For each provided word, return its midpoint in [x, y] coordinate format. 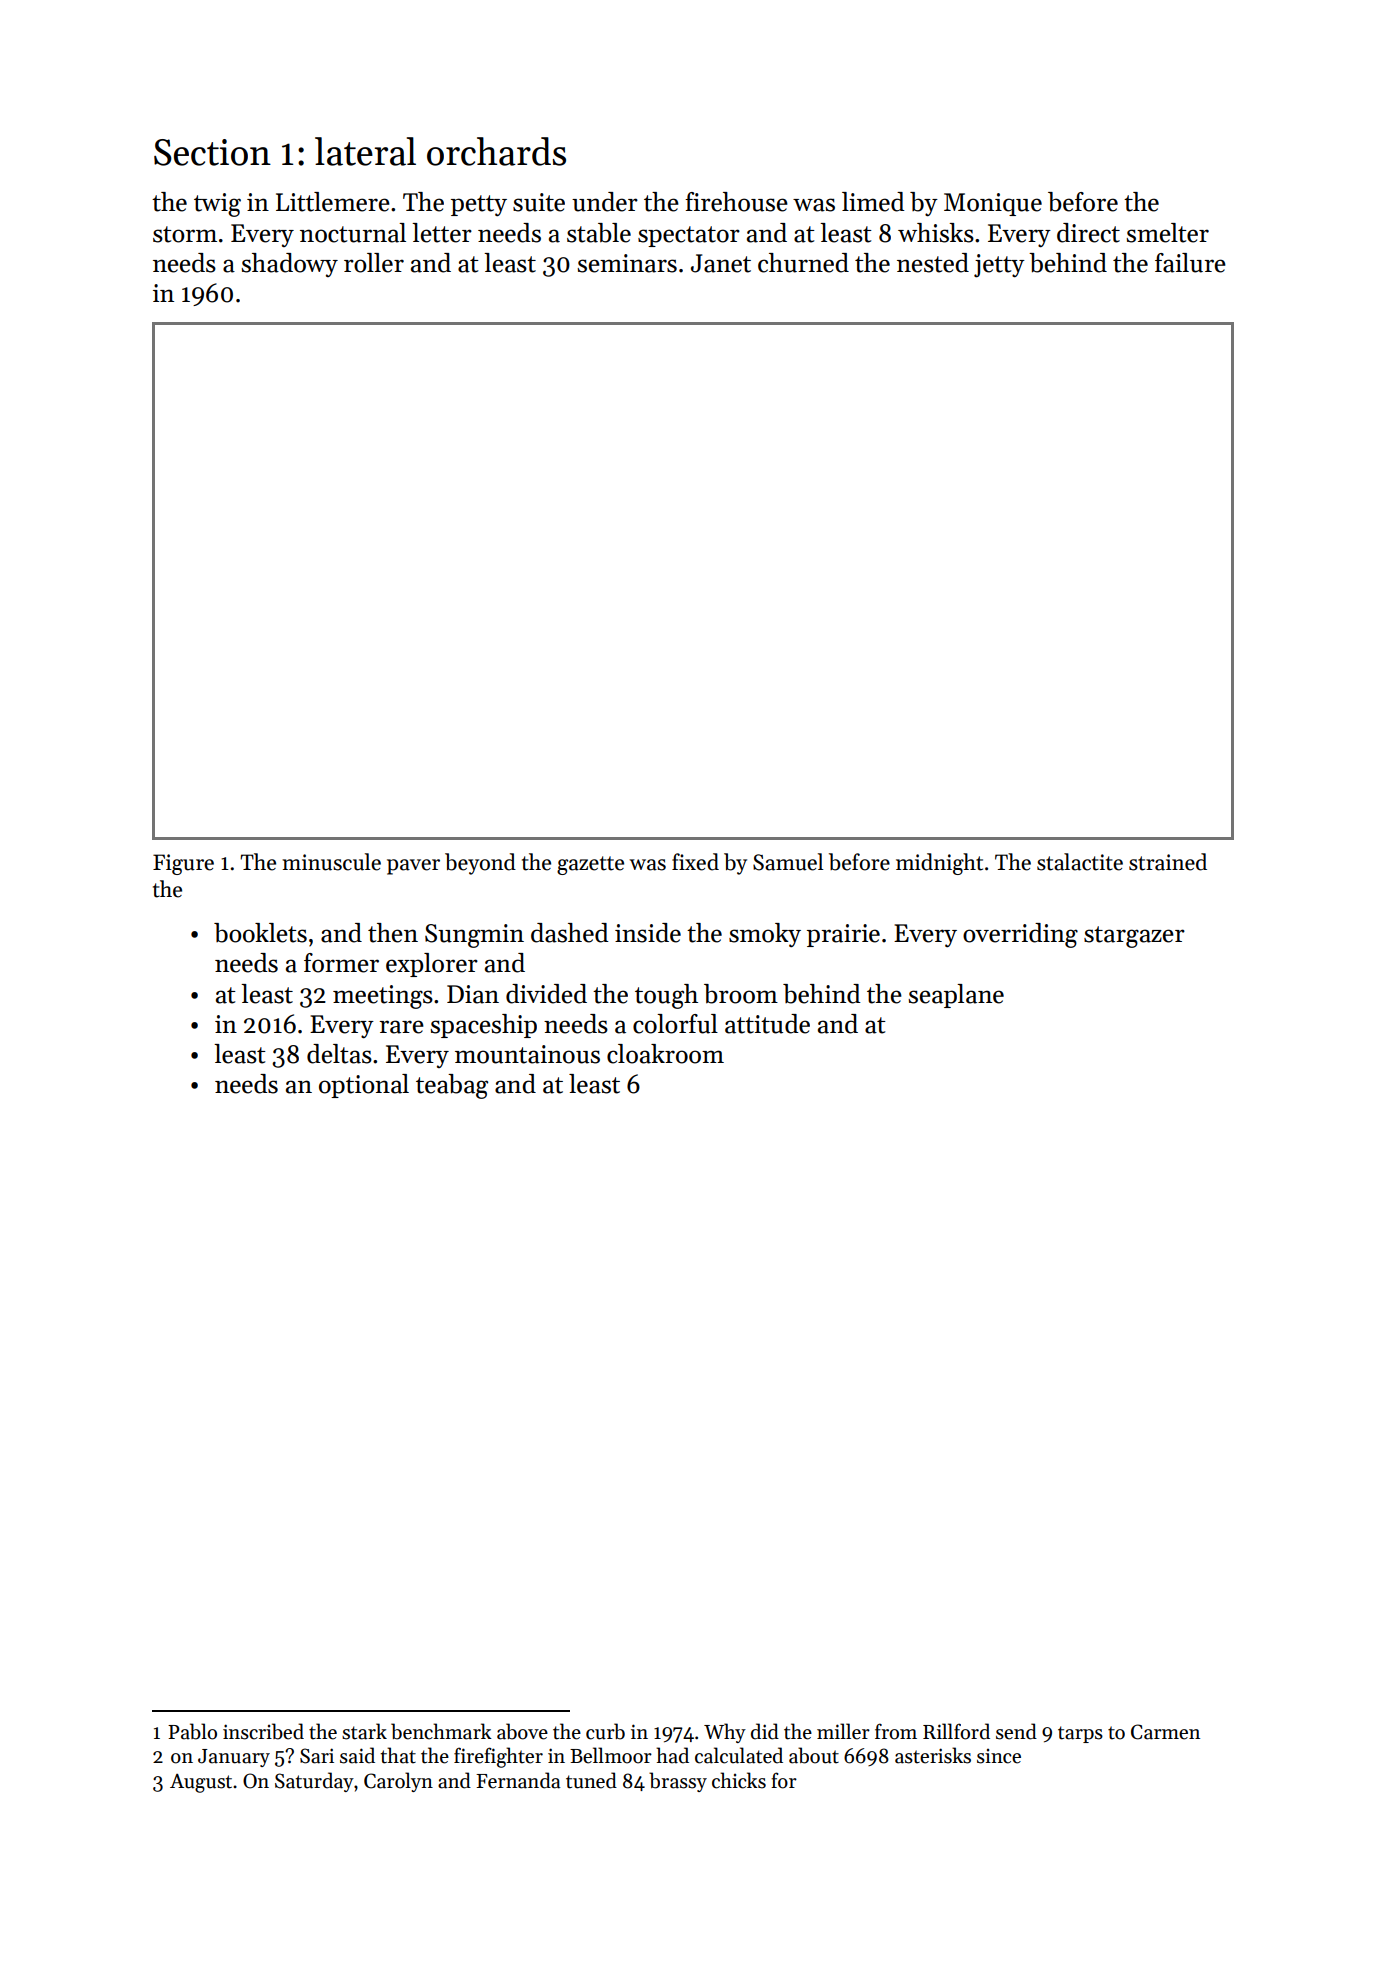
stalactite [1080, 862]
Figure [183, 864]
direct [1088, 233]
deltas [339, 1054]
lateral [365, 151]
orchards [496, 151]
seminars [627, 263]
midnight [939, 864]
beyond [480, 864]
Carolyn [398, 1782]
